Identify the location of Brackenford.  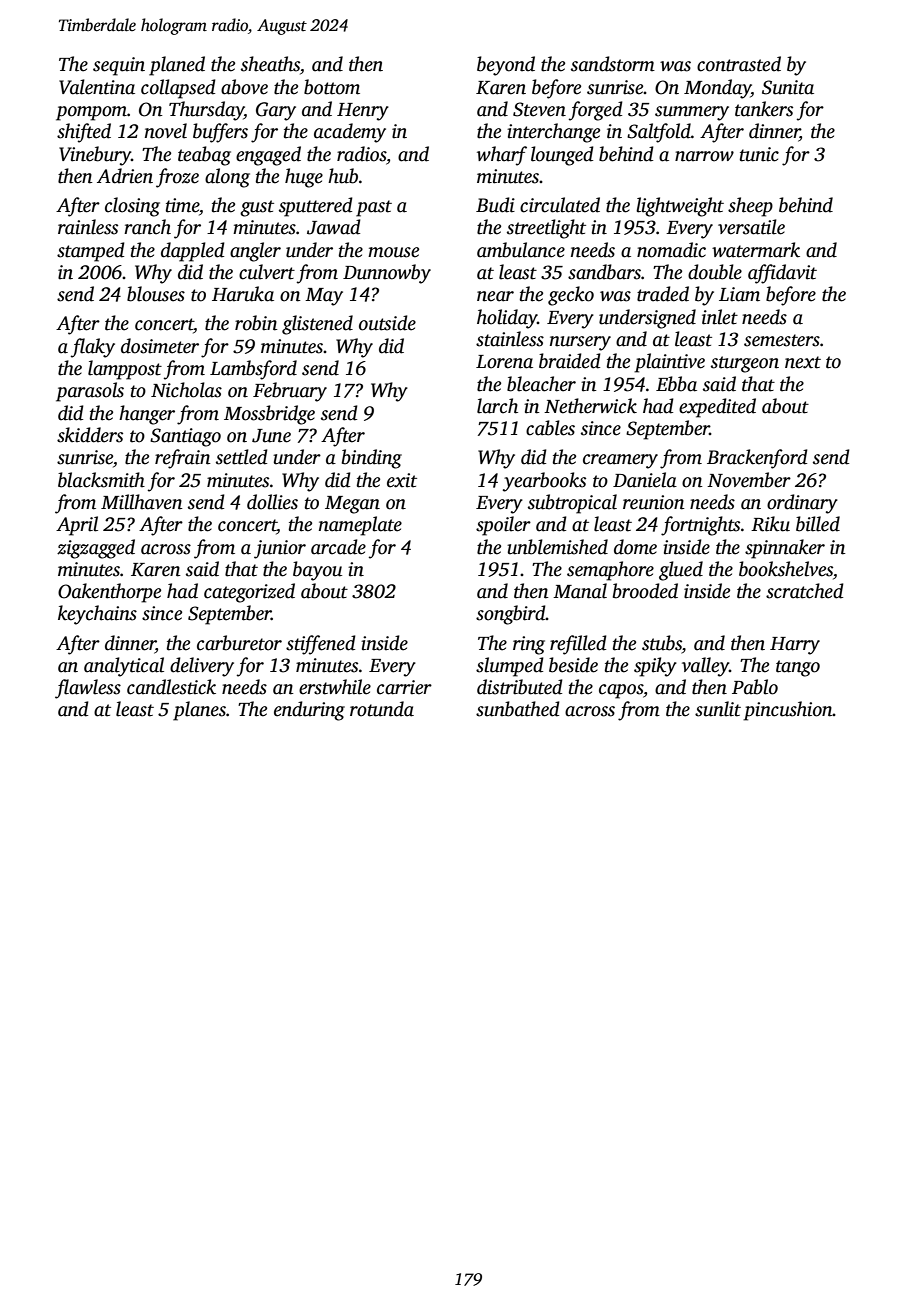
(757, 459).
